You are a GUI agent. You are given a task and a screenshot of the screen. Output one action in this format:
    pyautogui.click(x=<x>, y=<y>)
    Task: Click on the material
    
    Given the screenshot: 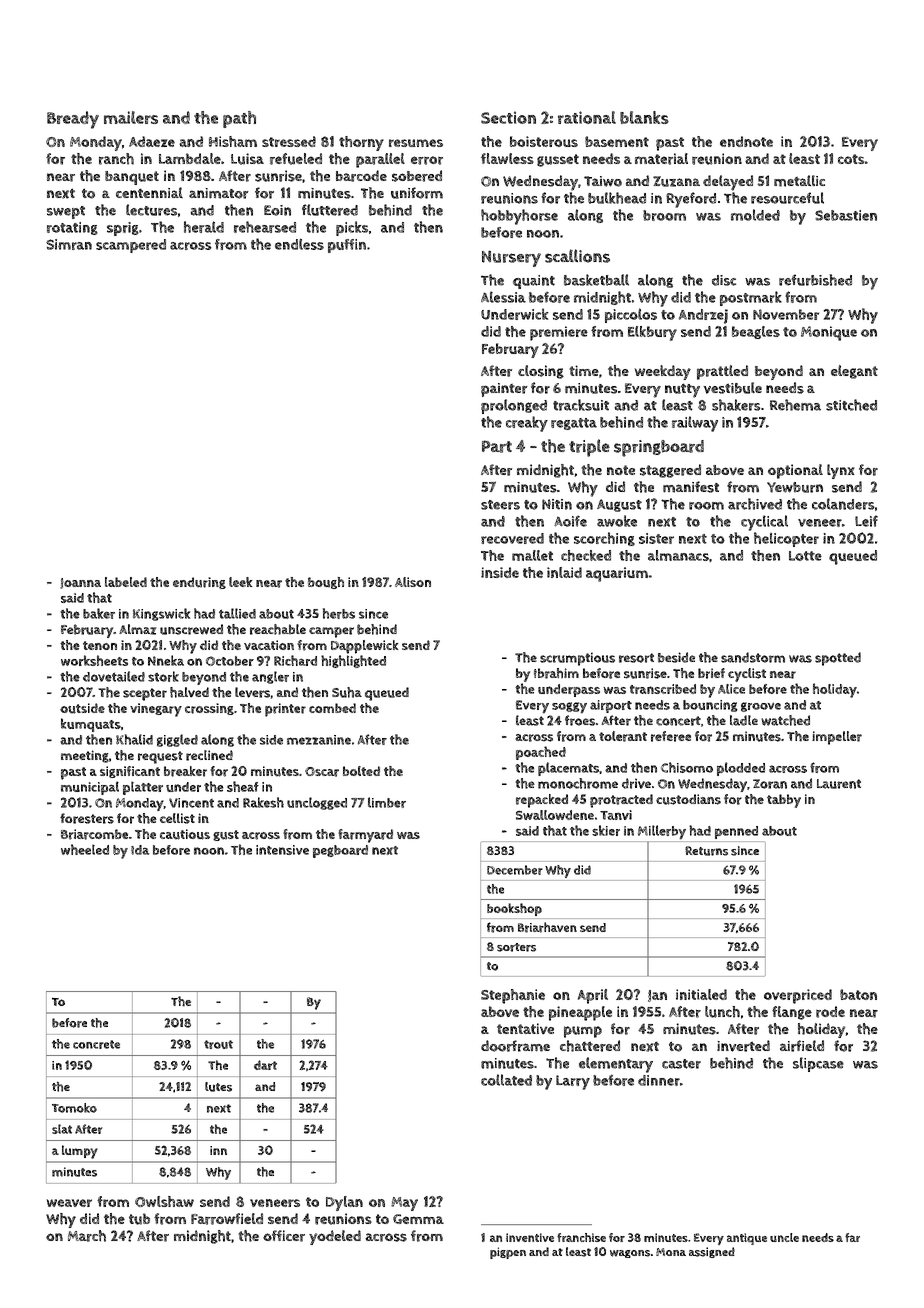 What is the action you would take?
    pyautogui.click(x=661, y=159)
